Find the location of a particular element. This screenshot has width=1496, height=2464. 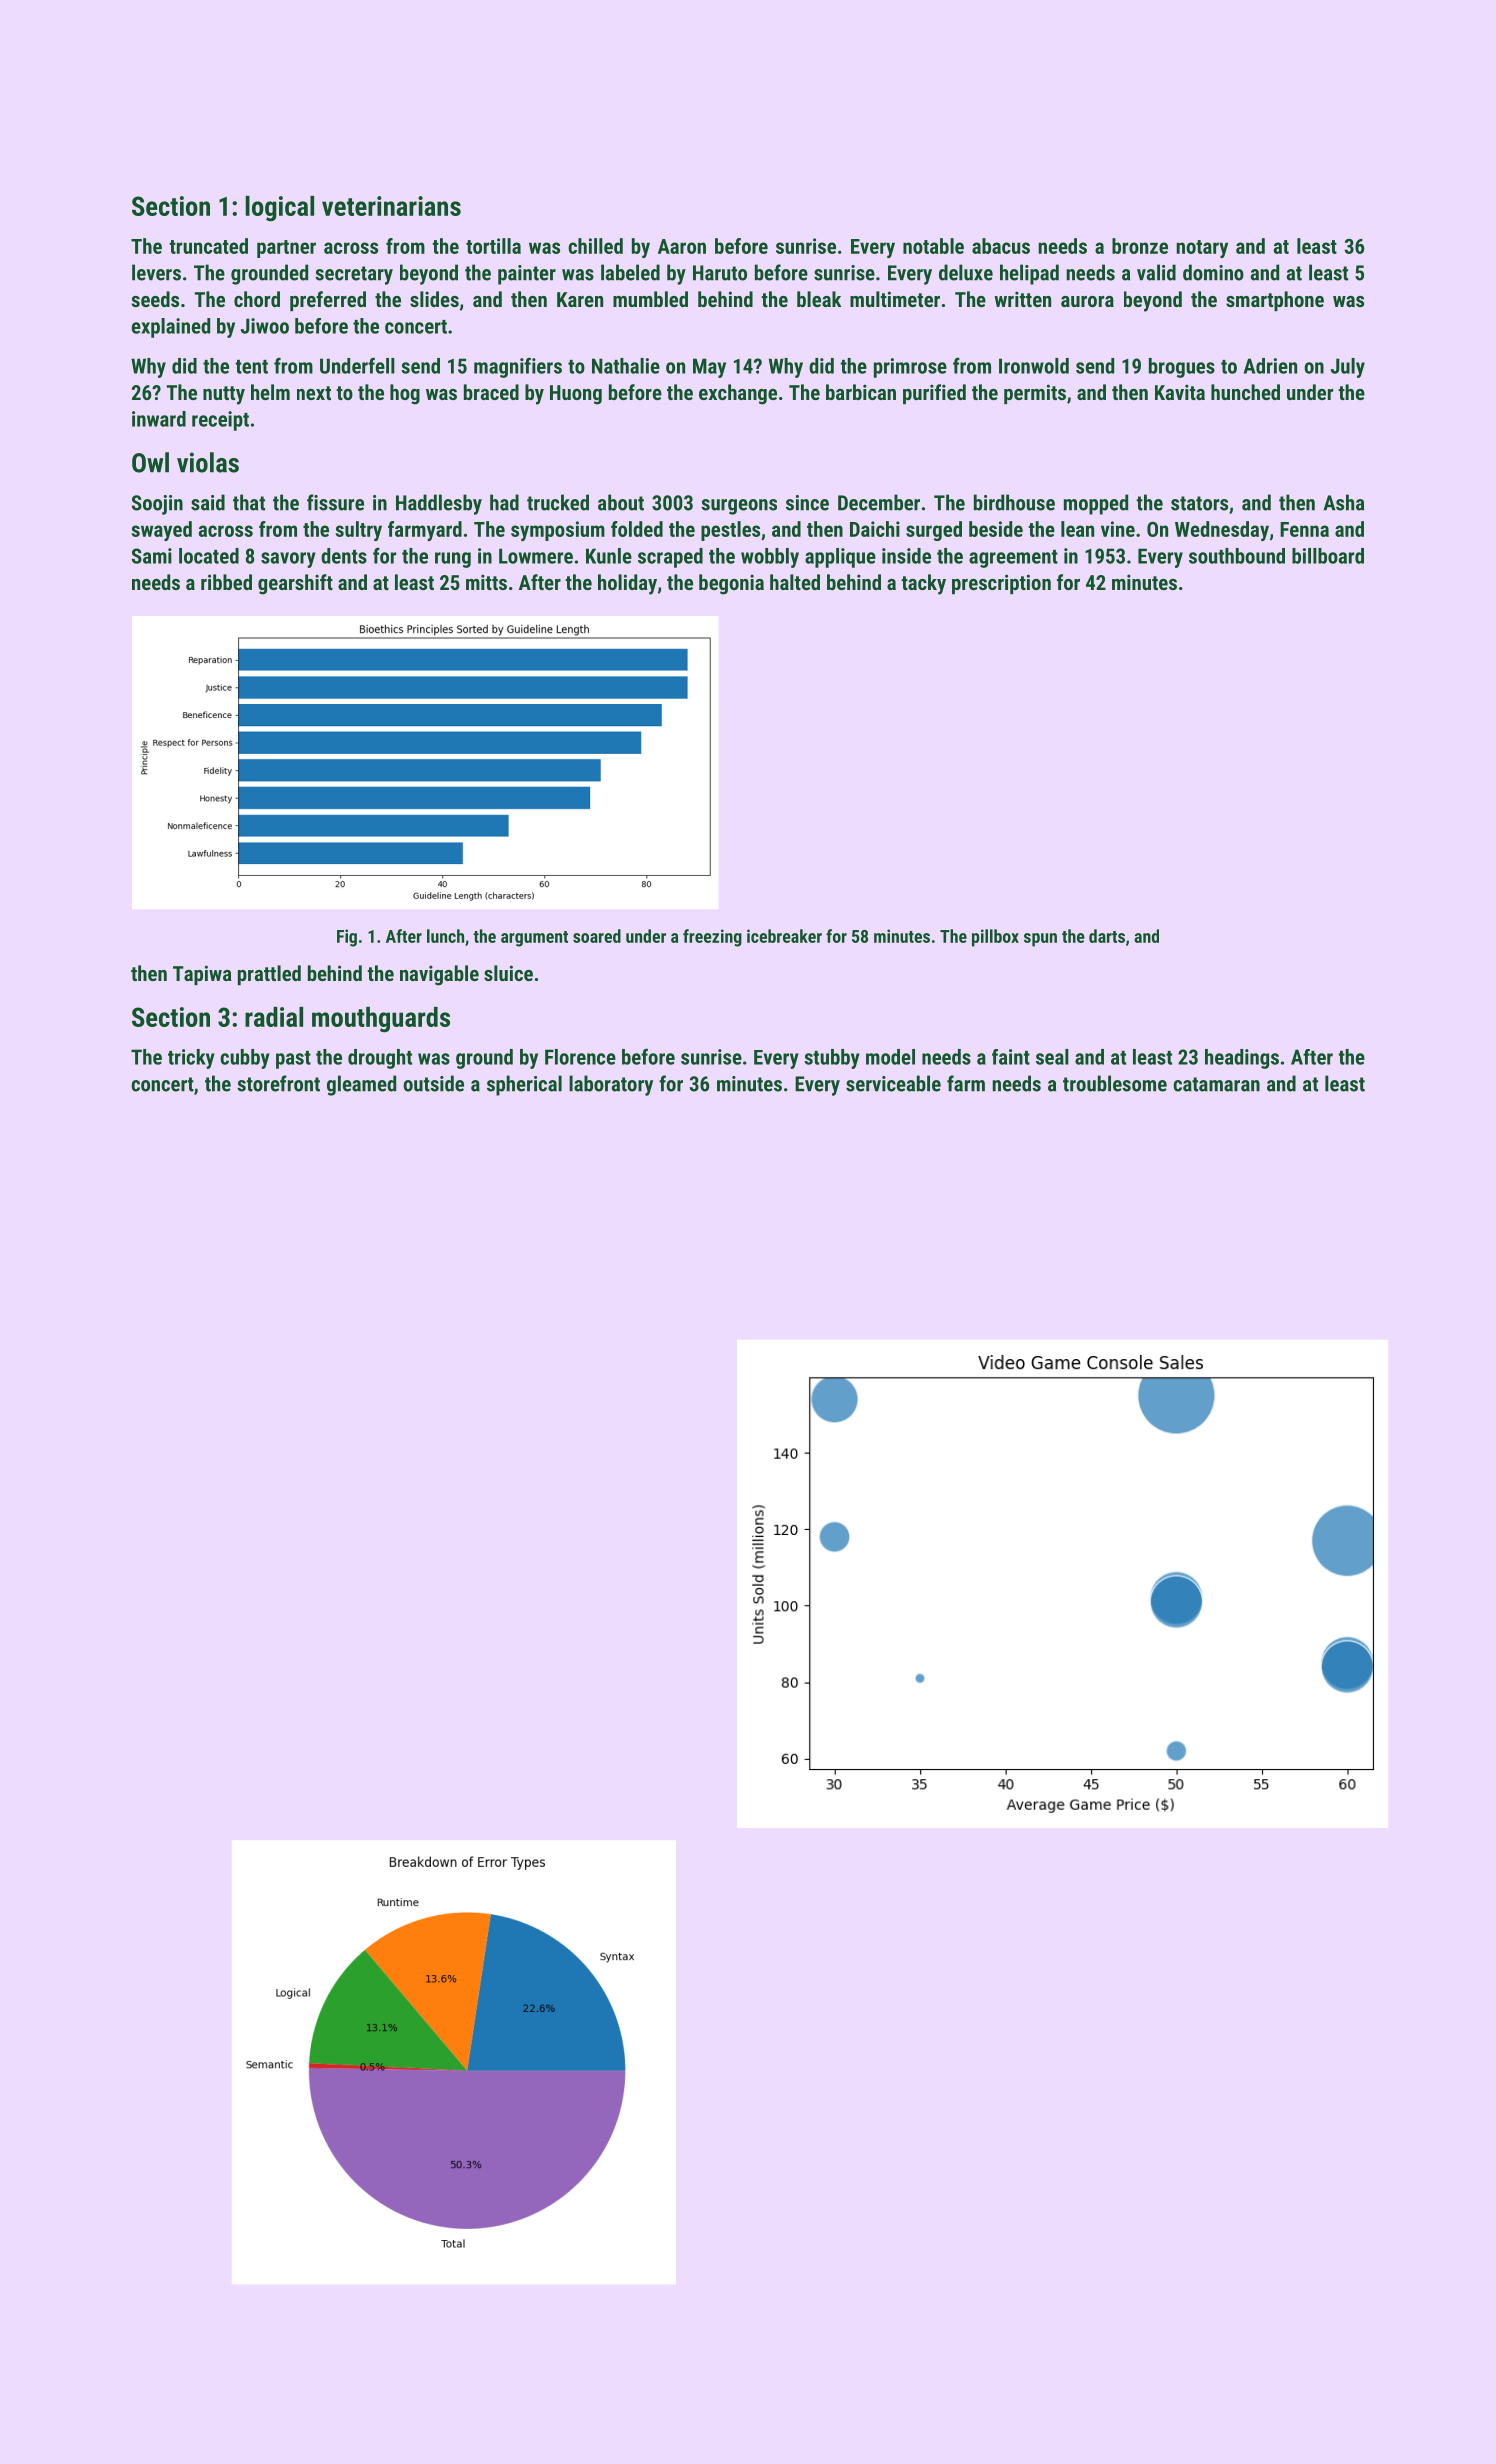

outside is located at coordinates (433, 1083).
